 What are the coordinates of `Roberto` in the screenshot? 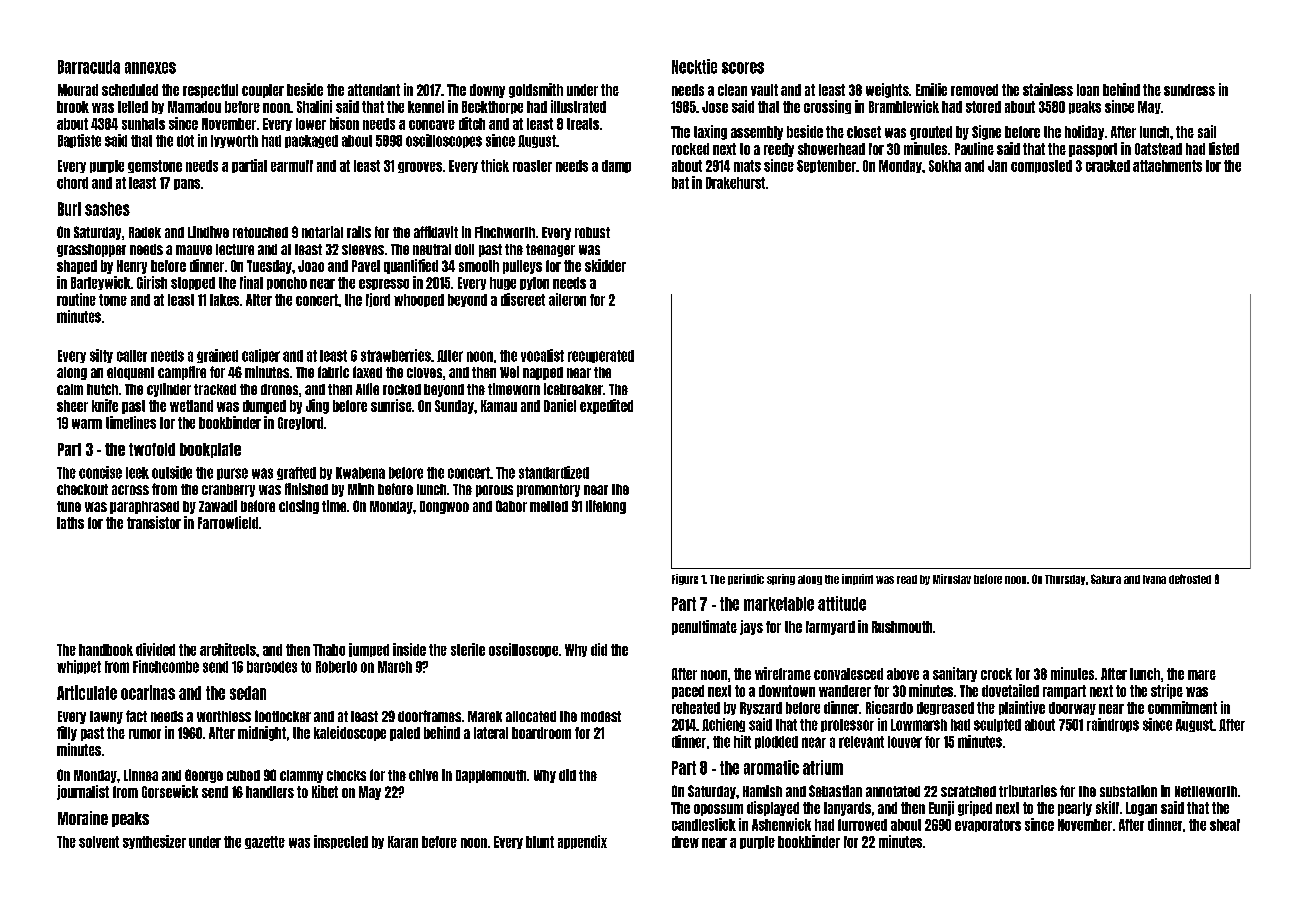 It's located at (336, 667).
